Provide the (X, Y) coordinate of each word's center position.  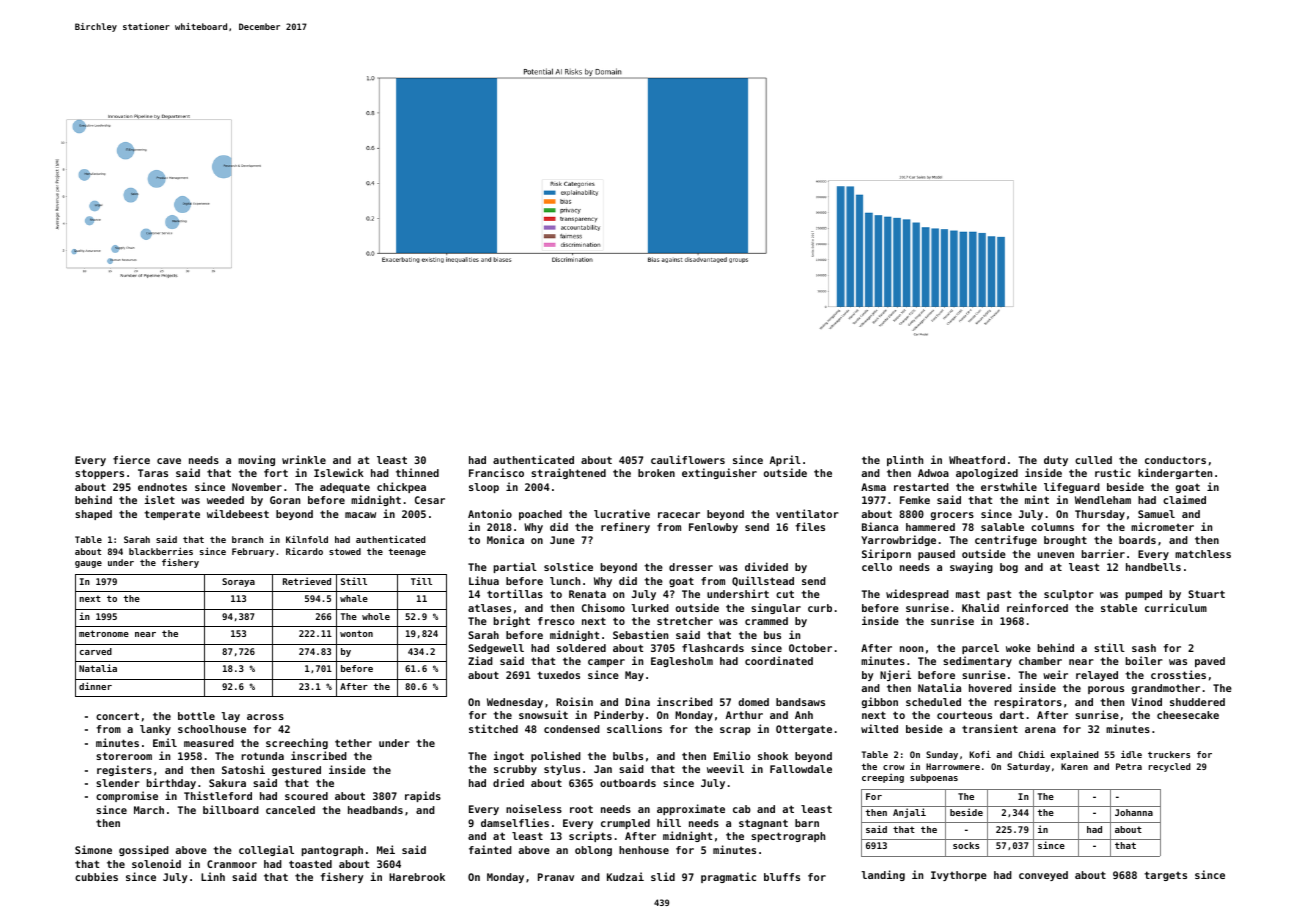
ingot (508, 756)
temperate (172, 515)
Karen (1074, 766)
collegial (266, 850)
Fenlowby (713, 528)
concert (117, 716)
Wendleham (1103, 500)
